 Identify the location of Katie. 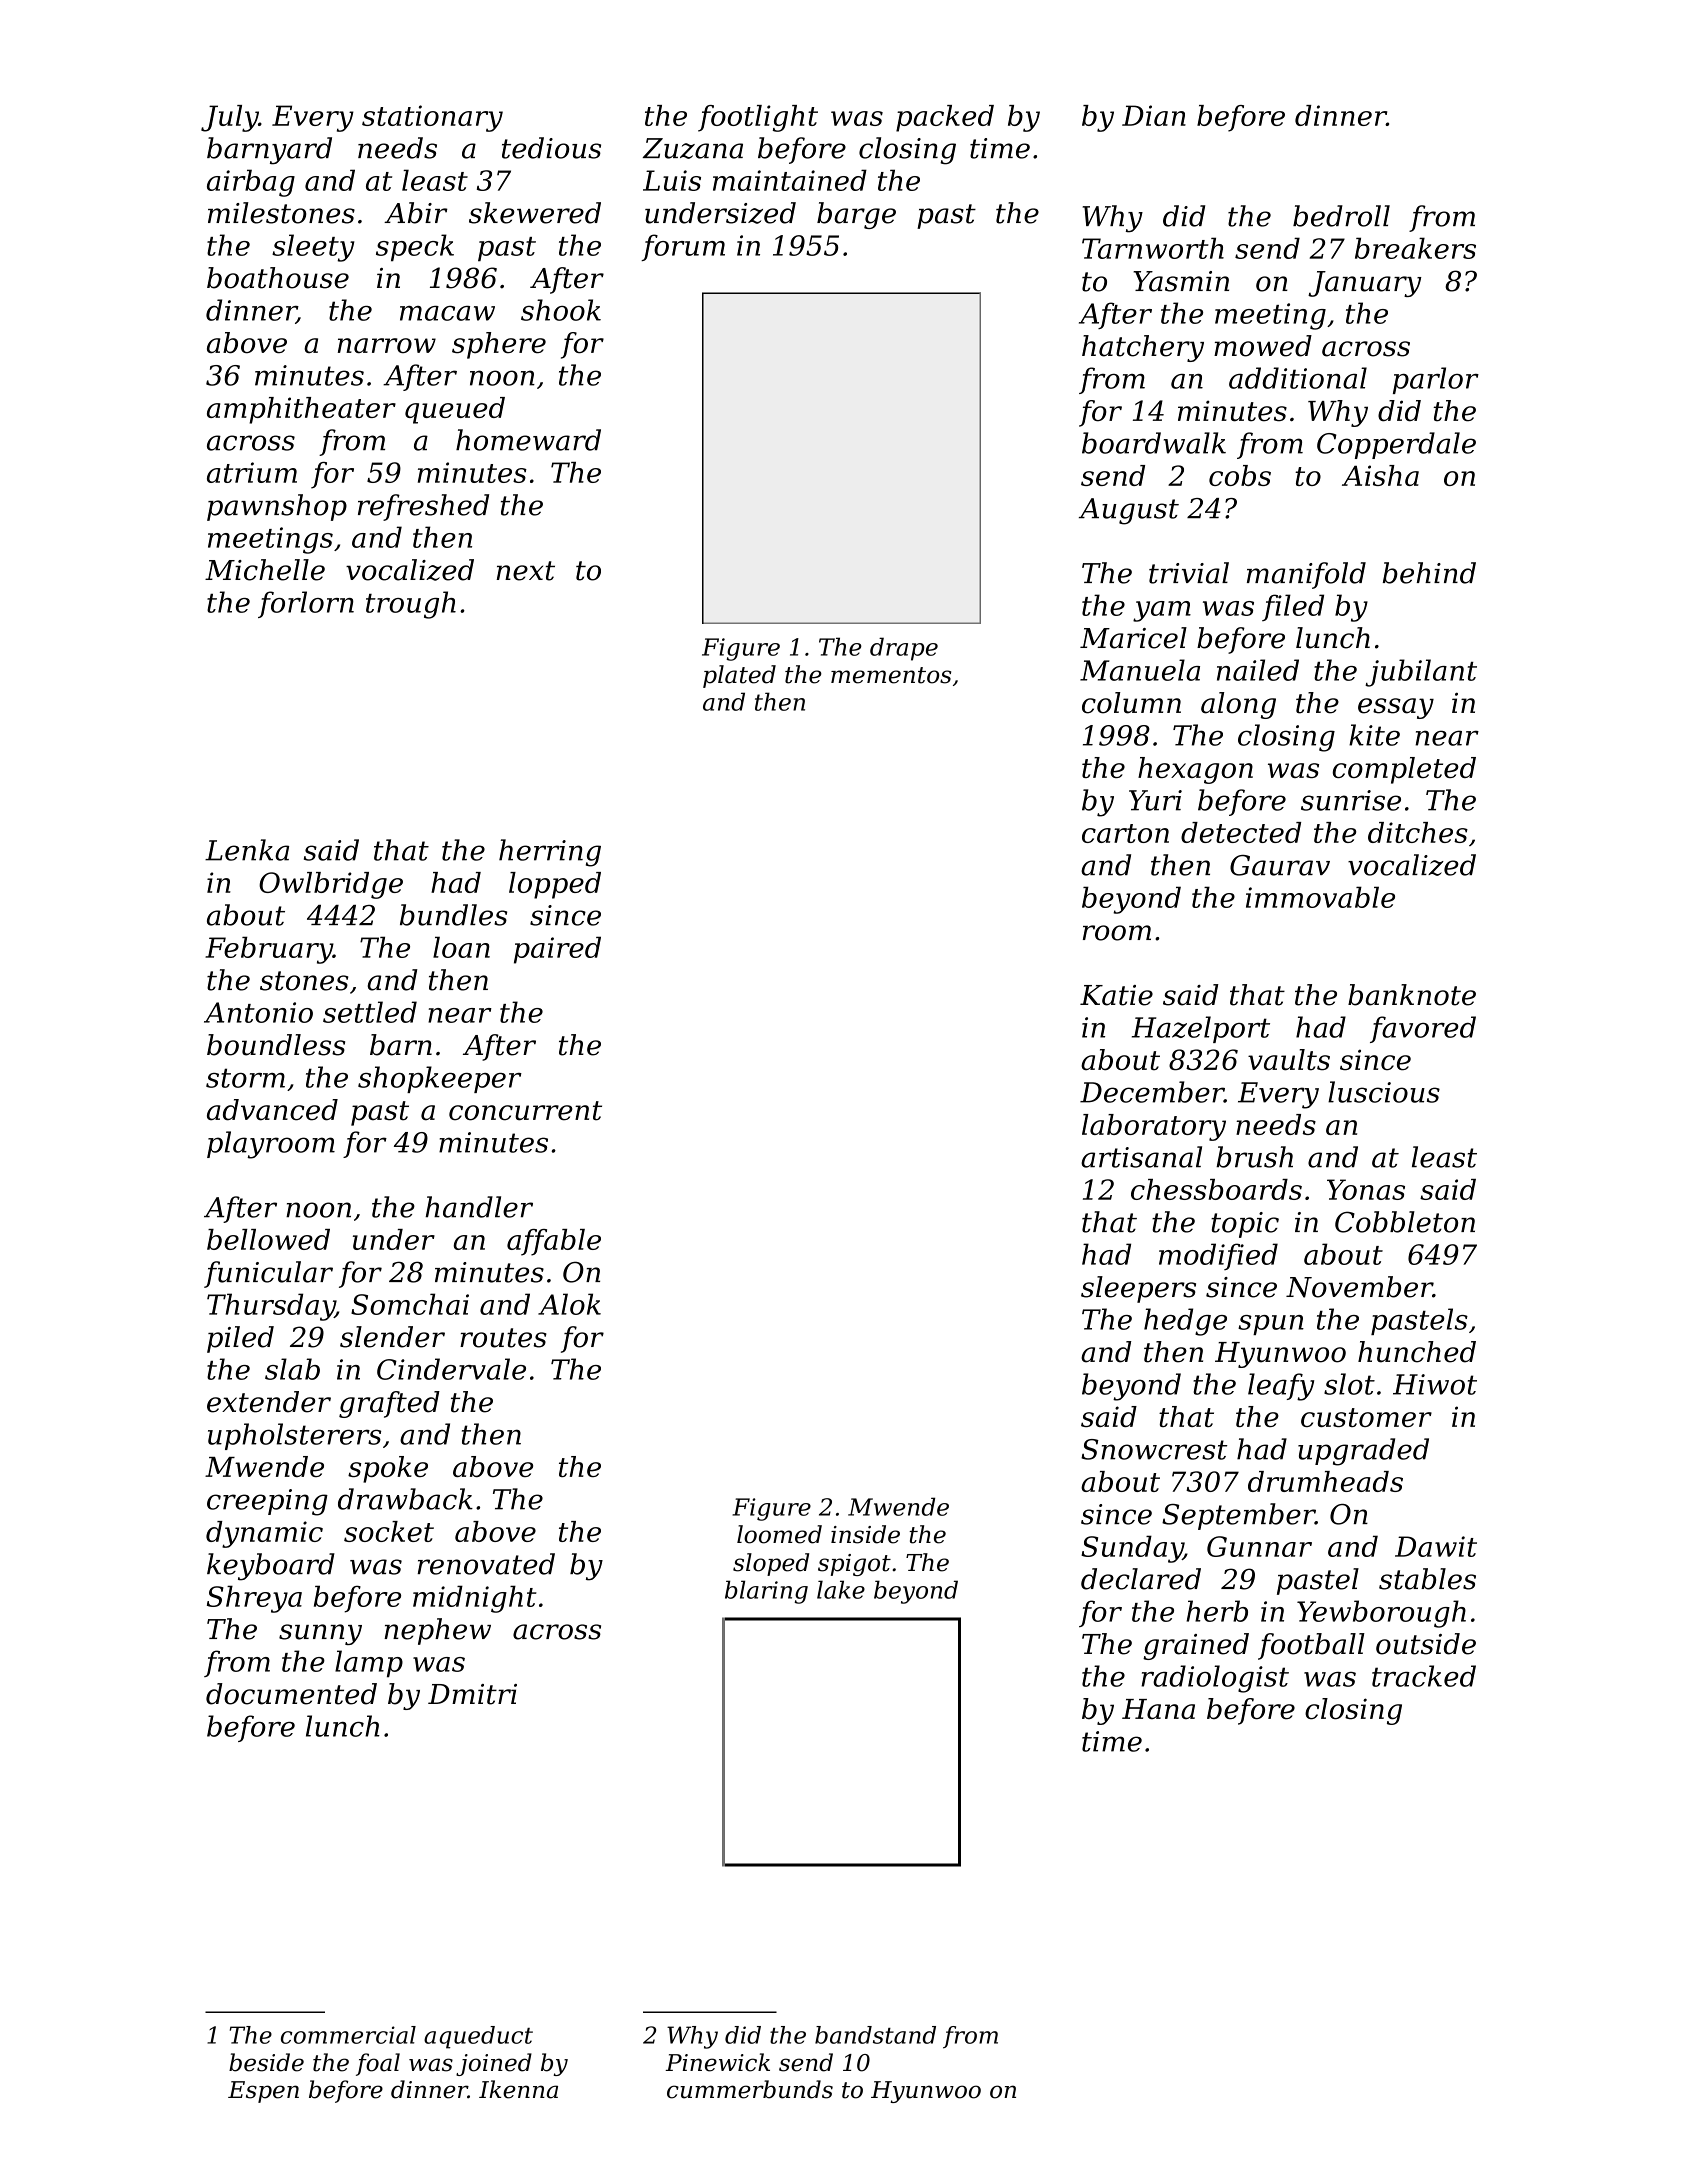
(1116, 995).
